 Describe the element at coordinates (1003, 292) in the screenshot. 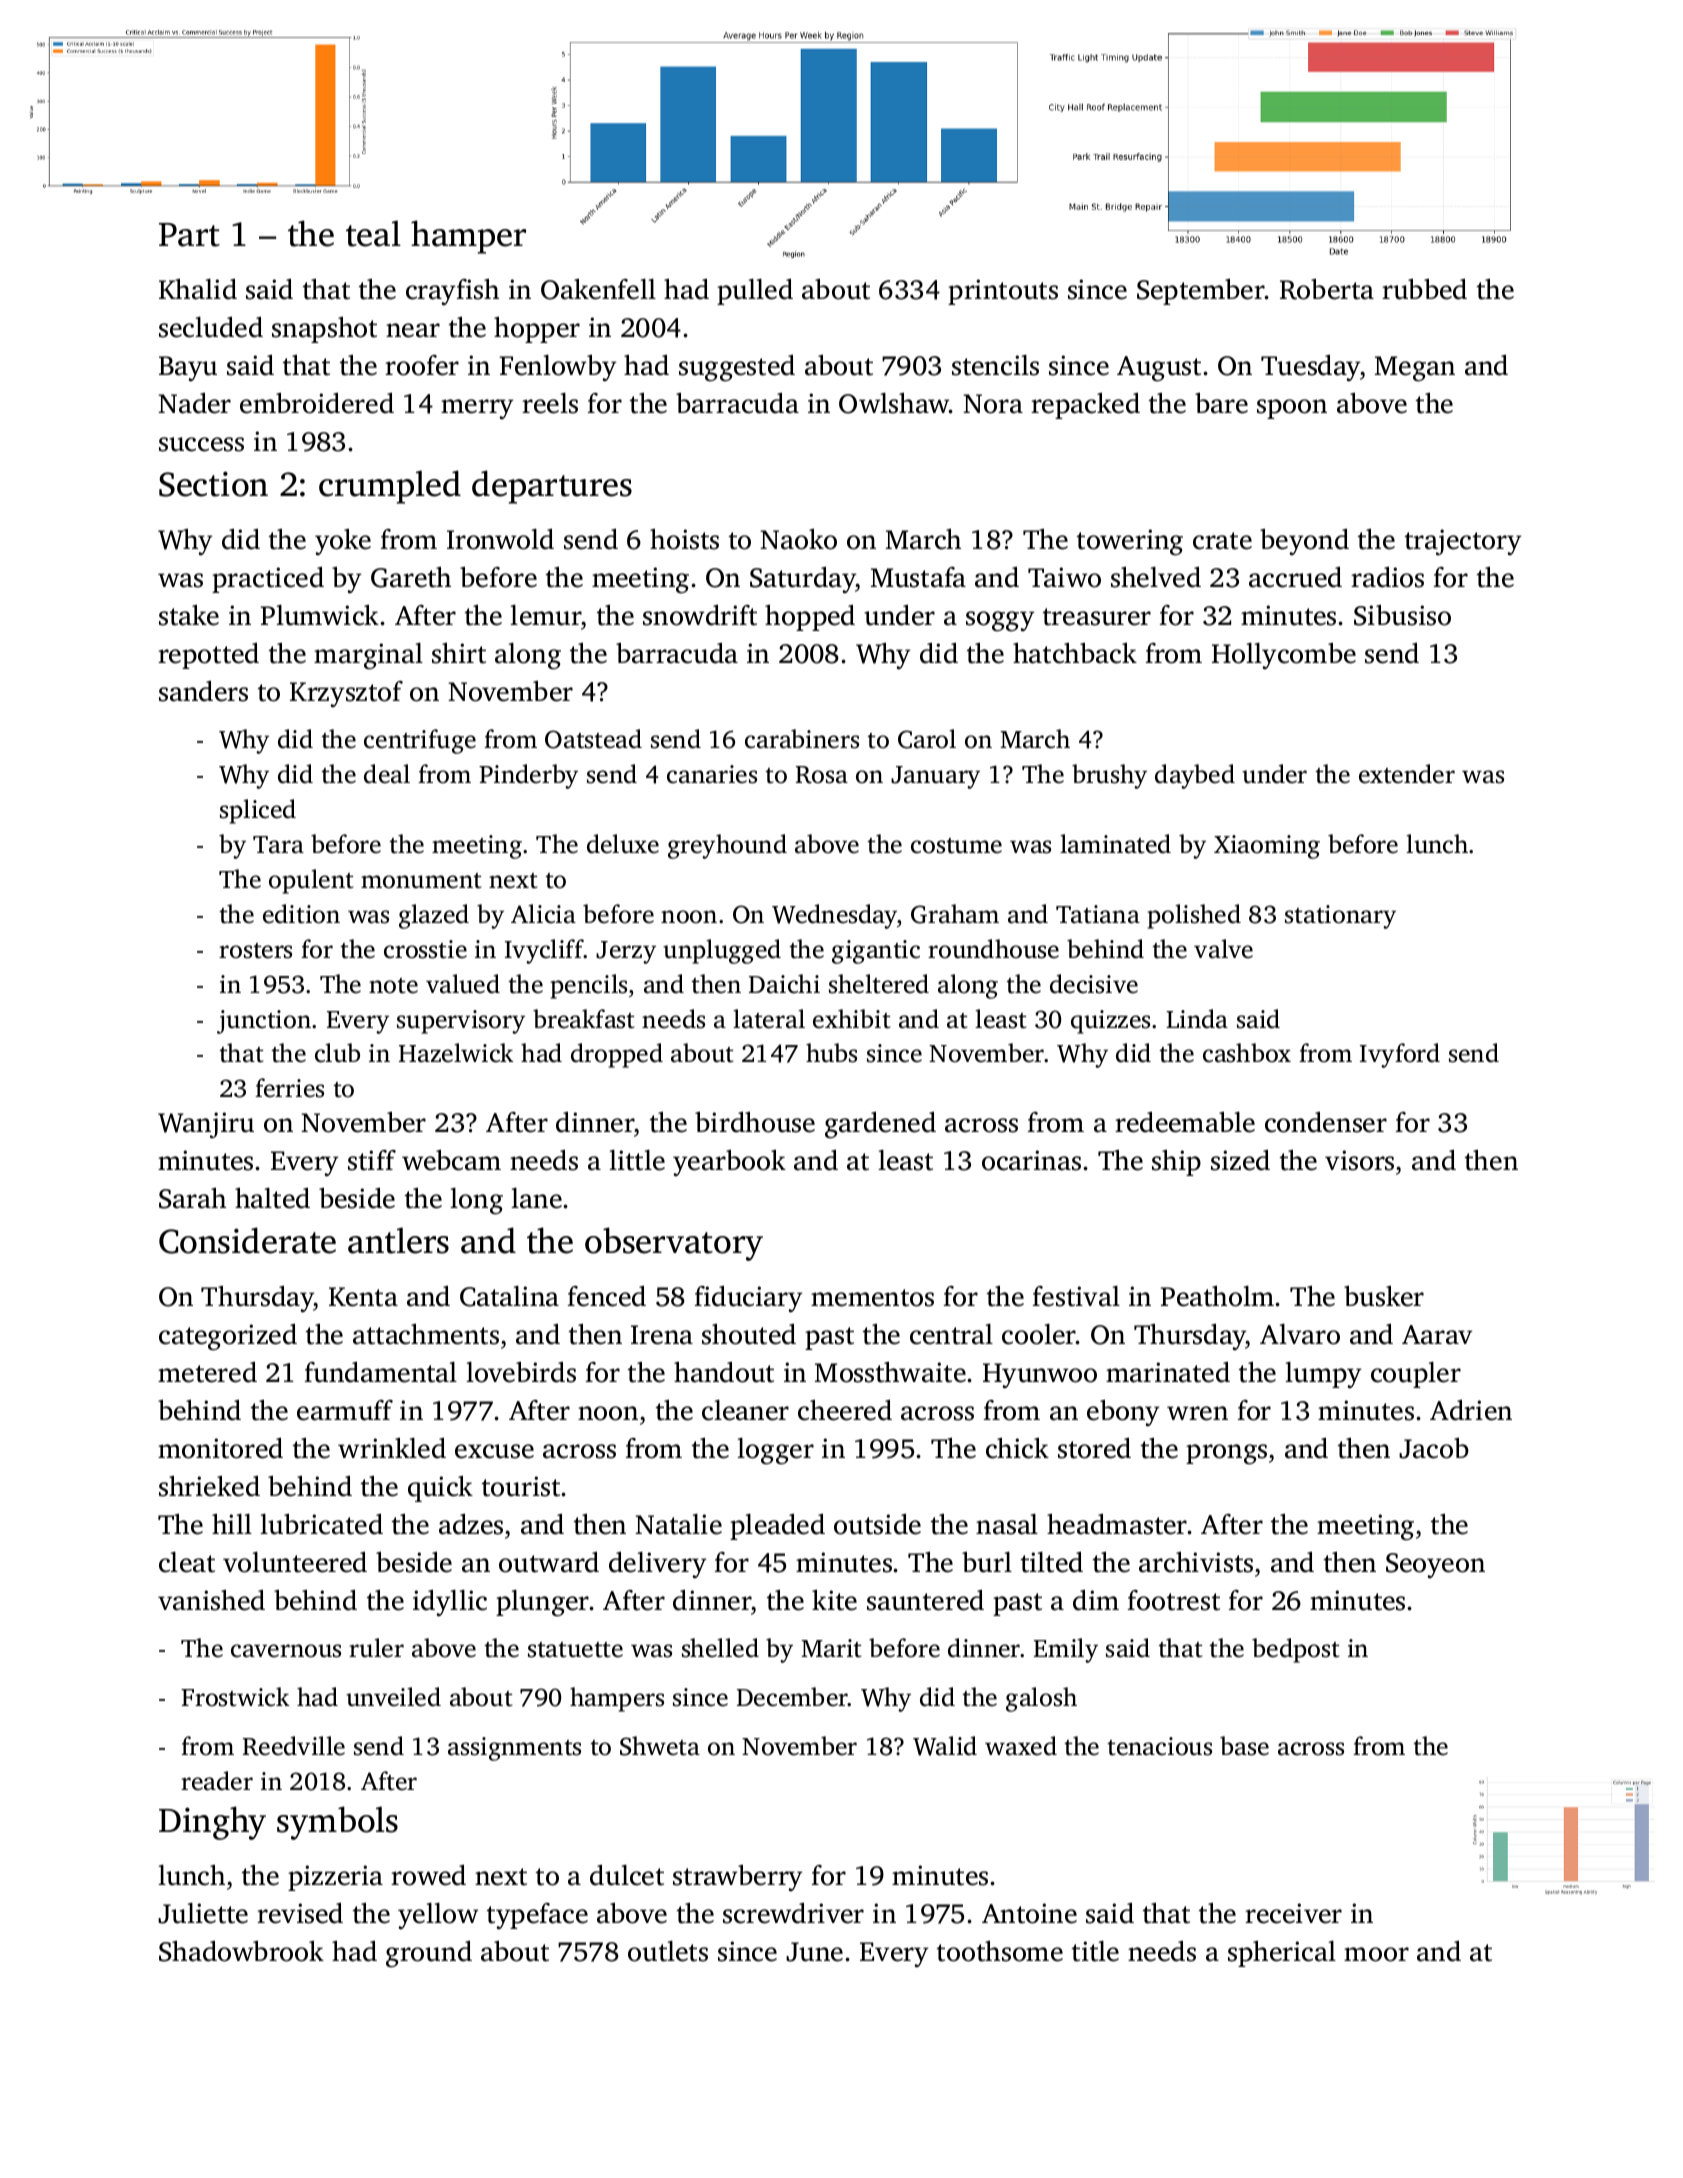

I see `printouts` at that location.
